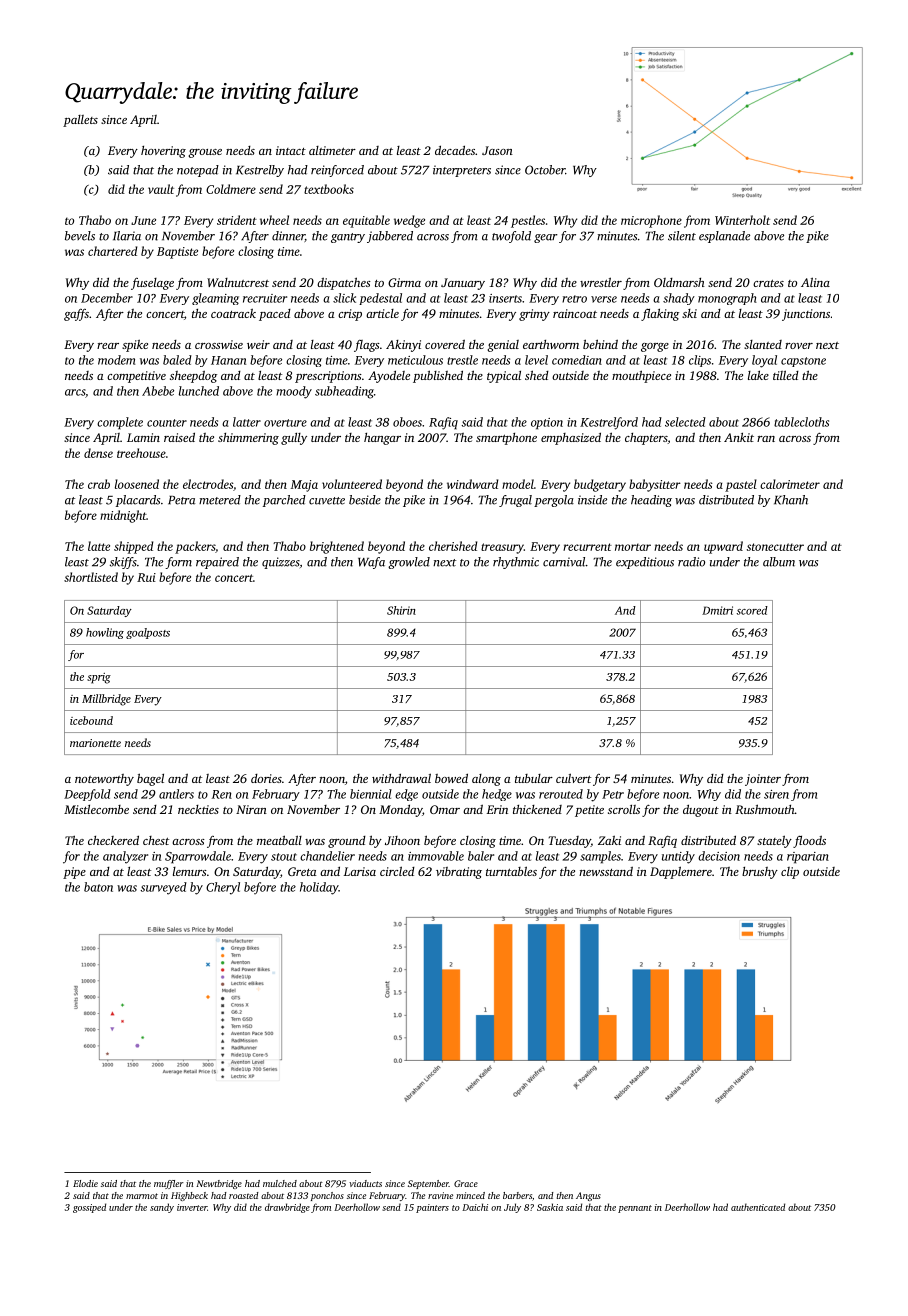 The image size is (908, 1316). I want to click on pallets, so click(80, 121).
